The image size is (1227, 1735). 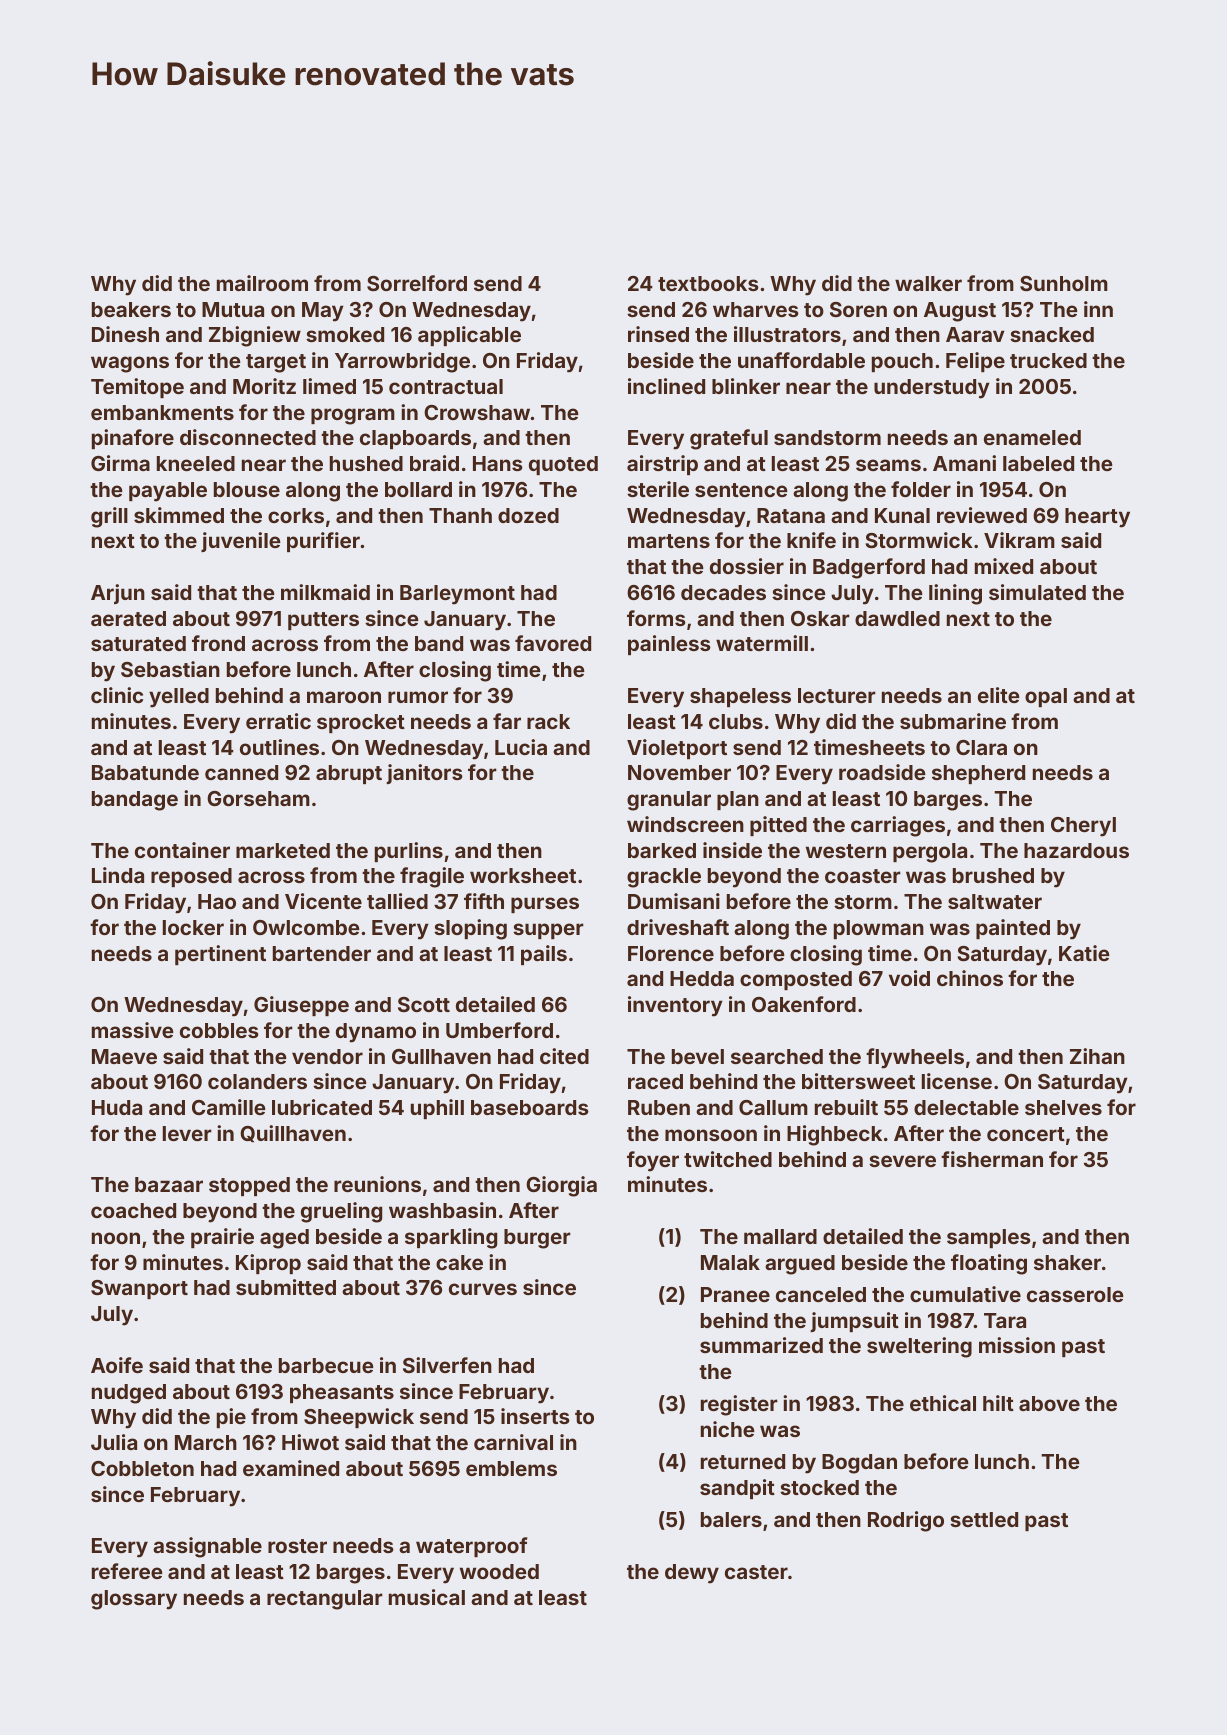 I want to click on jumpsuit, so click(x=854, y=1322).
